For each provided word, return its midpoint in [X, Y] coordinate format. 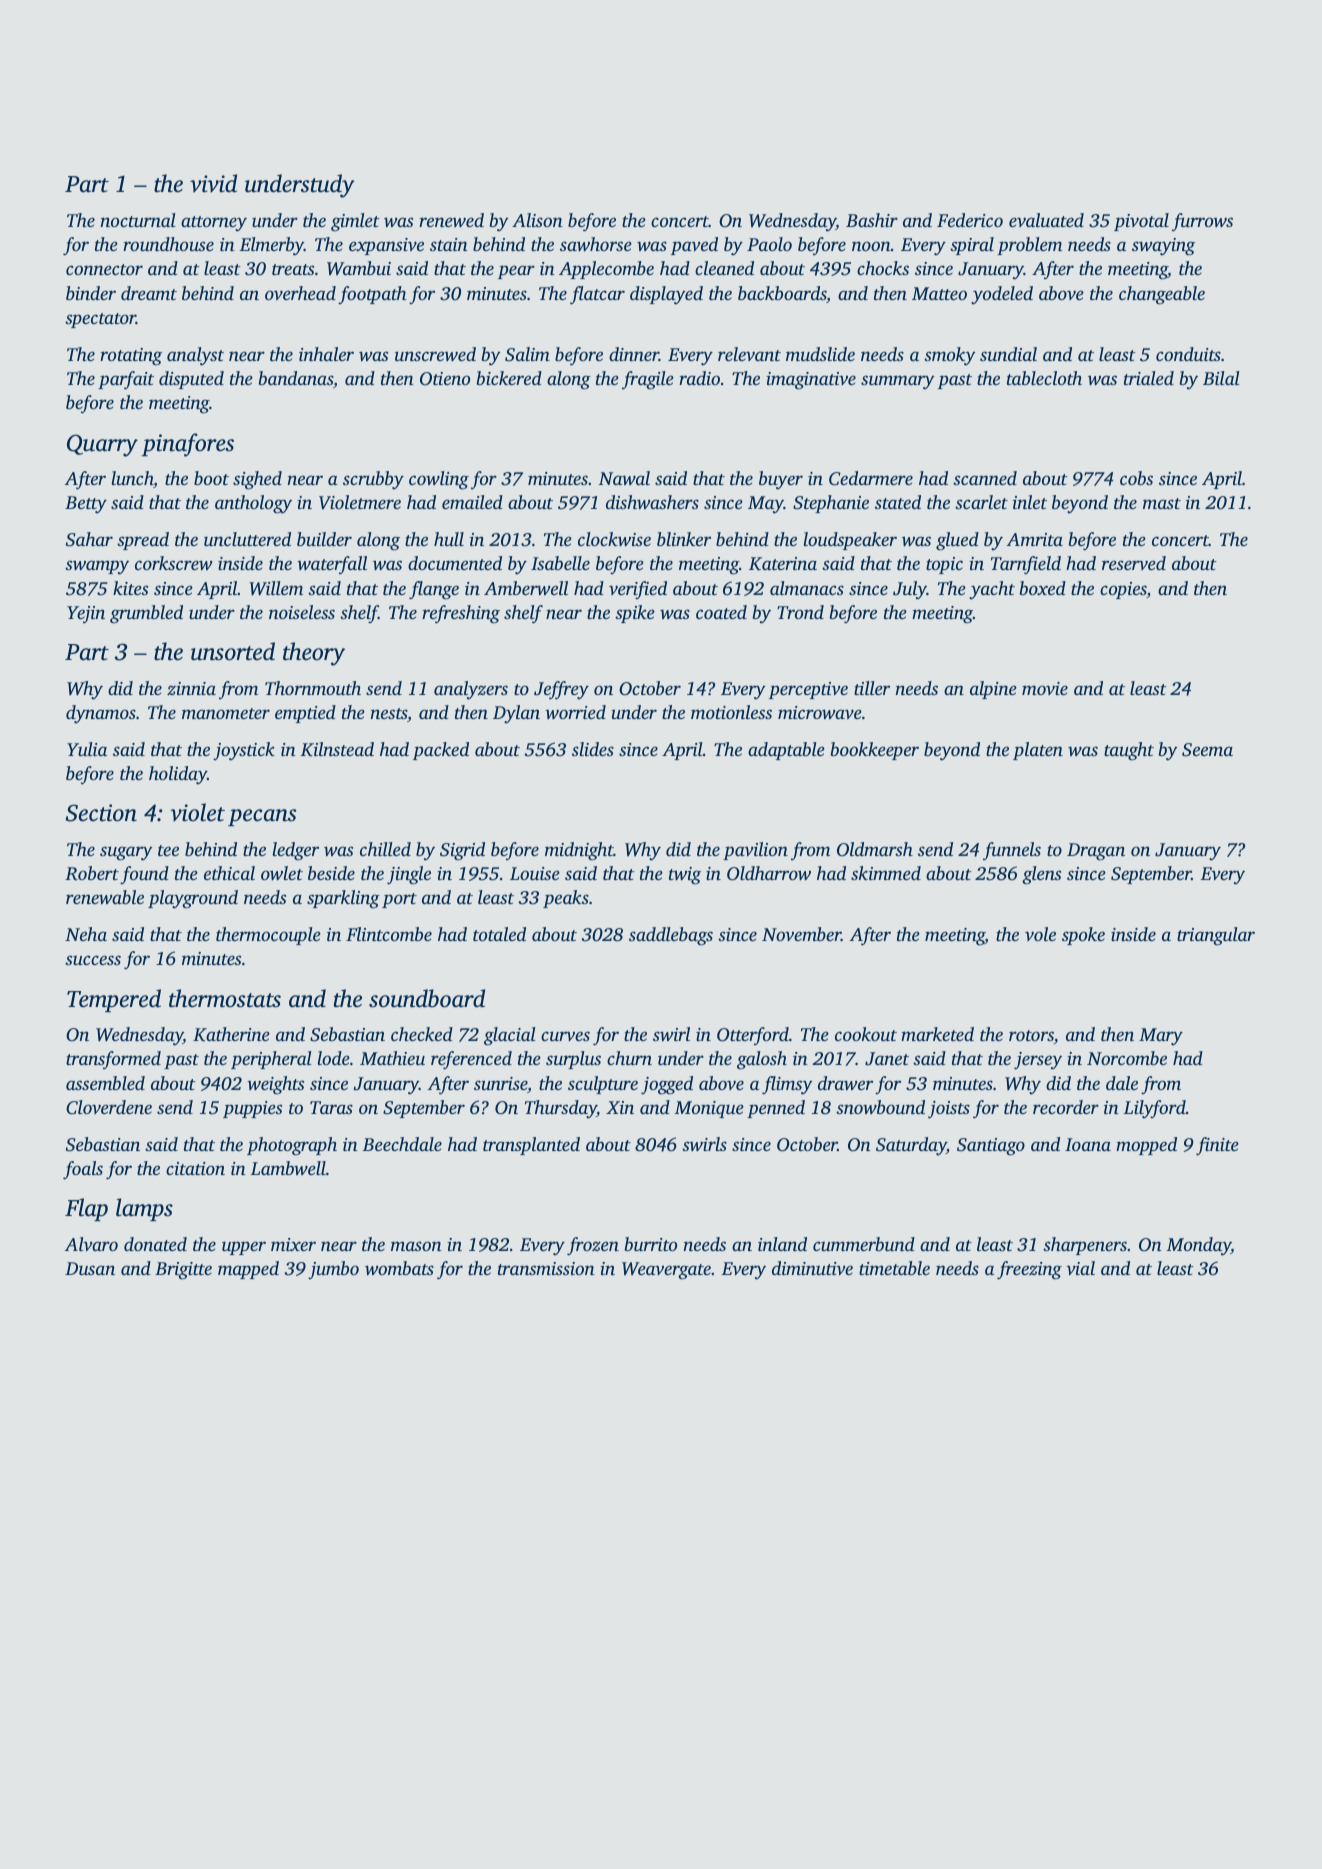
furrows [1202, 222]
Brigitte [183, 1271]
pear [516, 272]
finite [1217, 1146]
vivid [213, 183]
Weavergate [666, 1271]
